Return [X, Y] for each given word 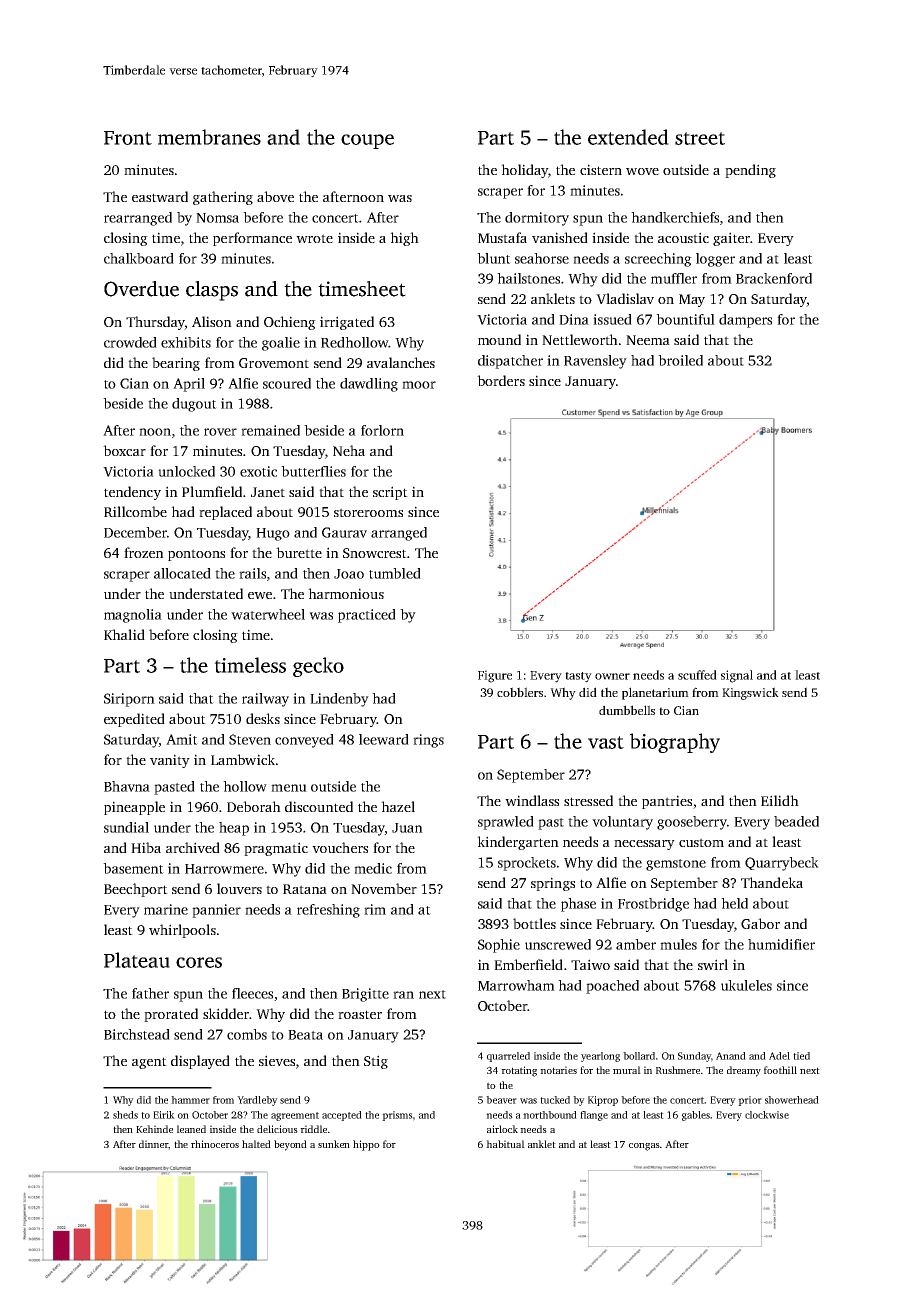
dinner [153, 1144]
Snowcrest [375, 553]
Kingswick [750, 693]
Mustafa [502, 237]
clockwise [767, 1115]
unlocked [186, 471]
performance [252, 239]
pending [750, 171]
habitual [505, 1144]
